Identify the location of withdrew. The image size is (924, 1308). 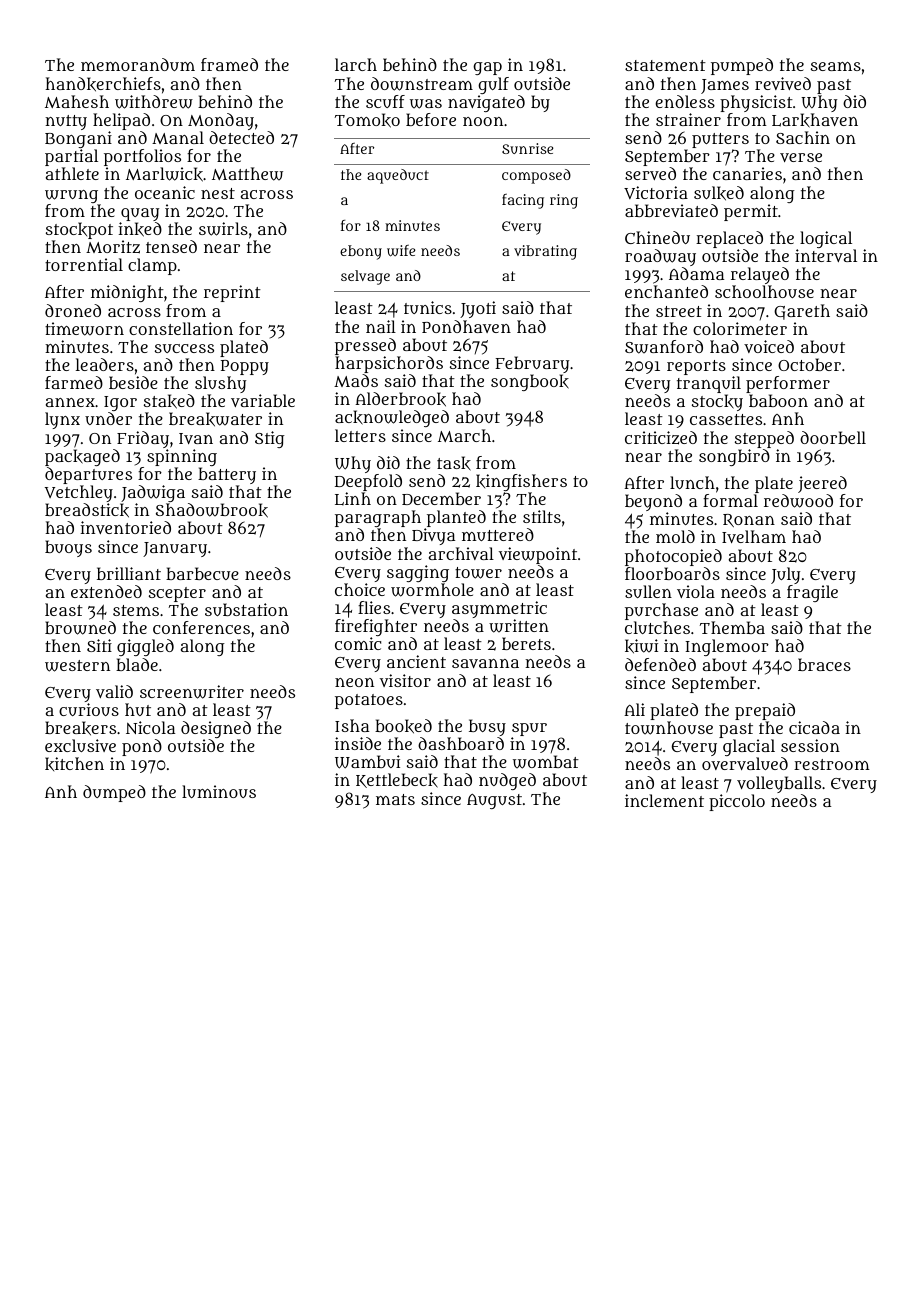
(154, 102).
